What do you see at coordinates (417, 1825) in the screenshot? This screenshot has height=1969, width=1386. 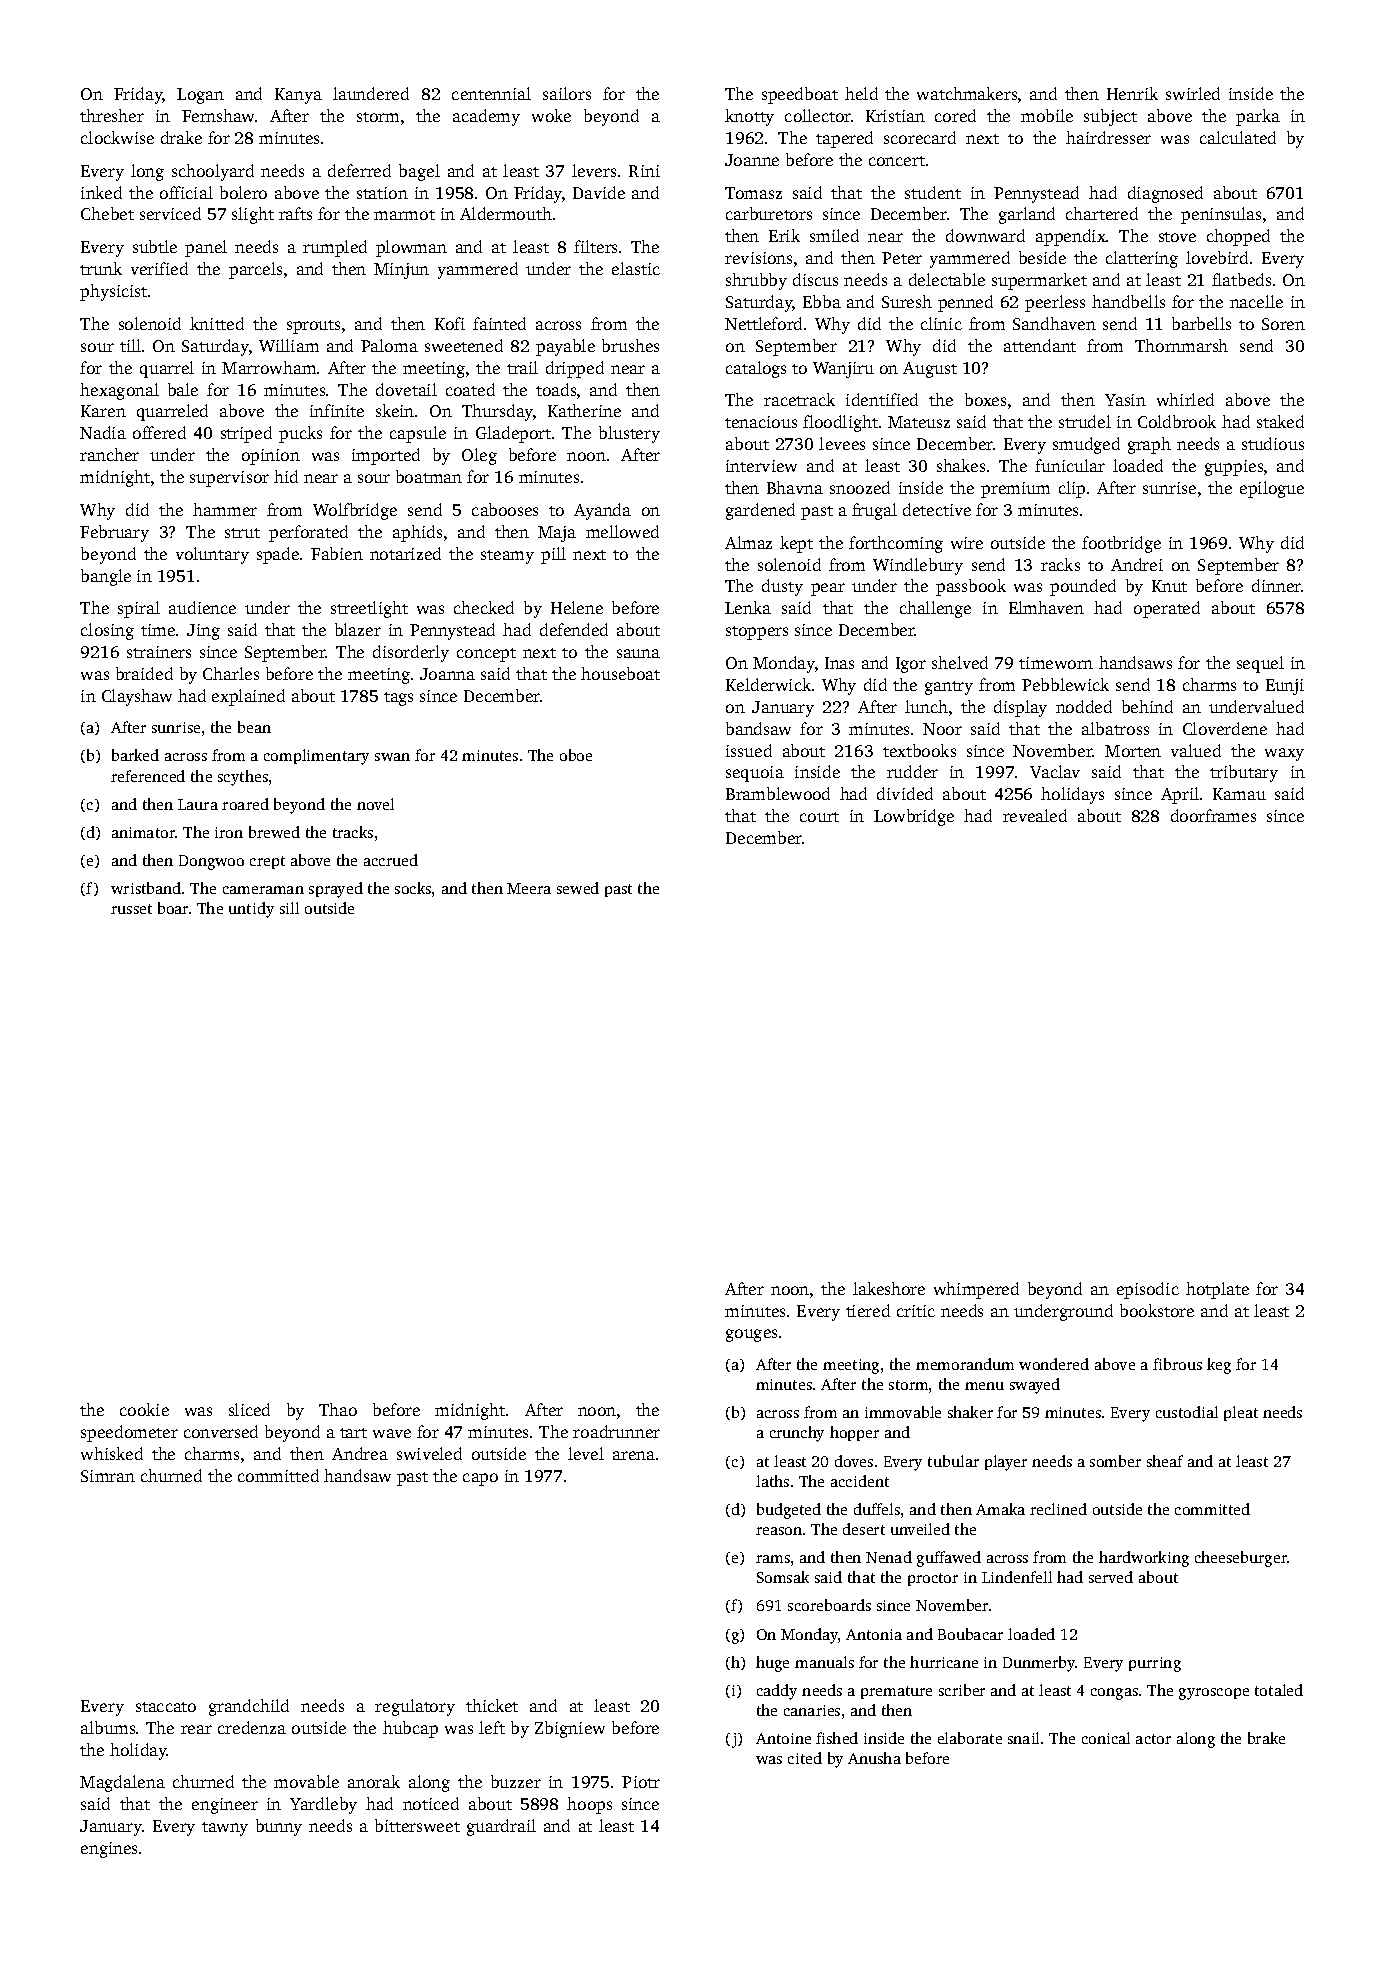 I see `bittersweet` at bounding box center [417, 1825].
